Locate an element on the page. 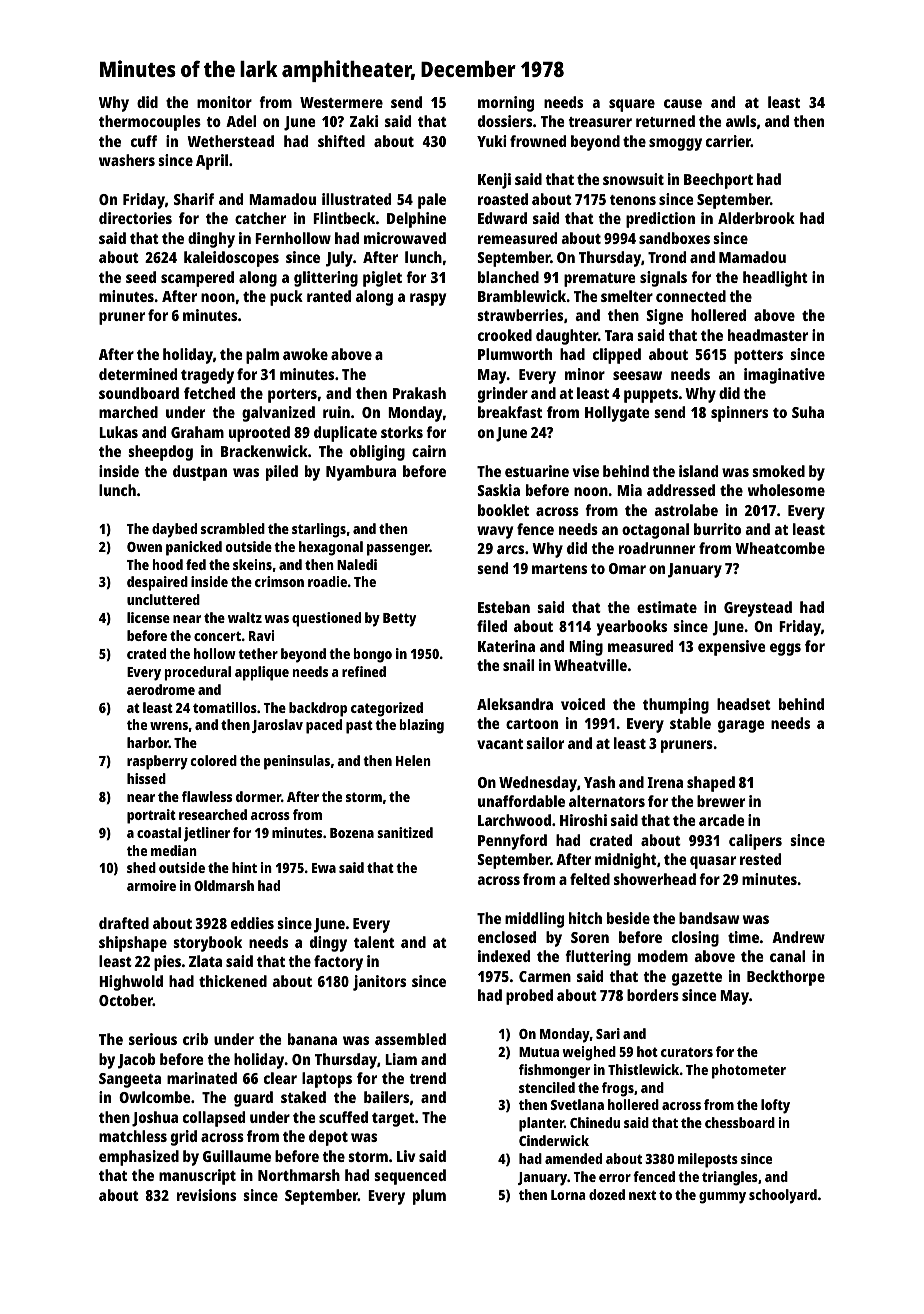 This document has width=924, height=1314. target is located at coordinates (393, 1120).
